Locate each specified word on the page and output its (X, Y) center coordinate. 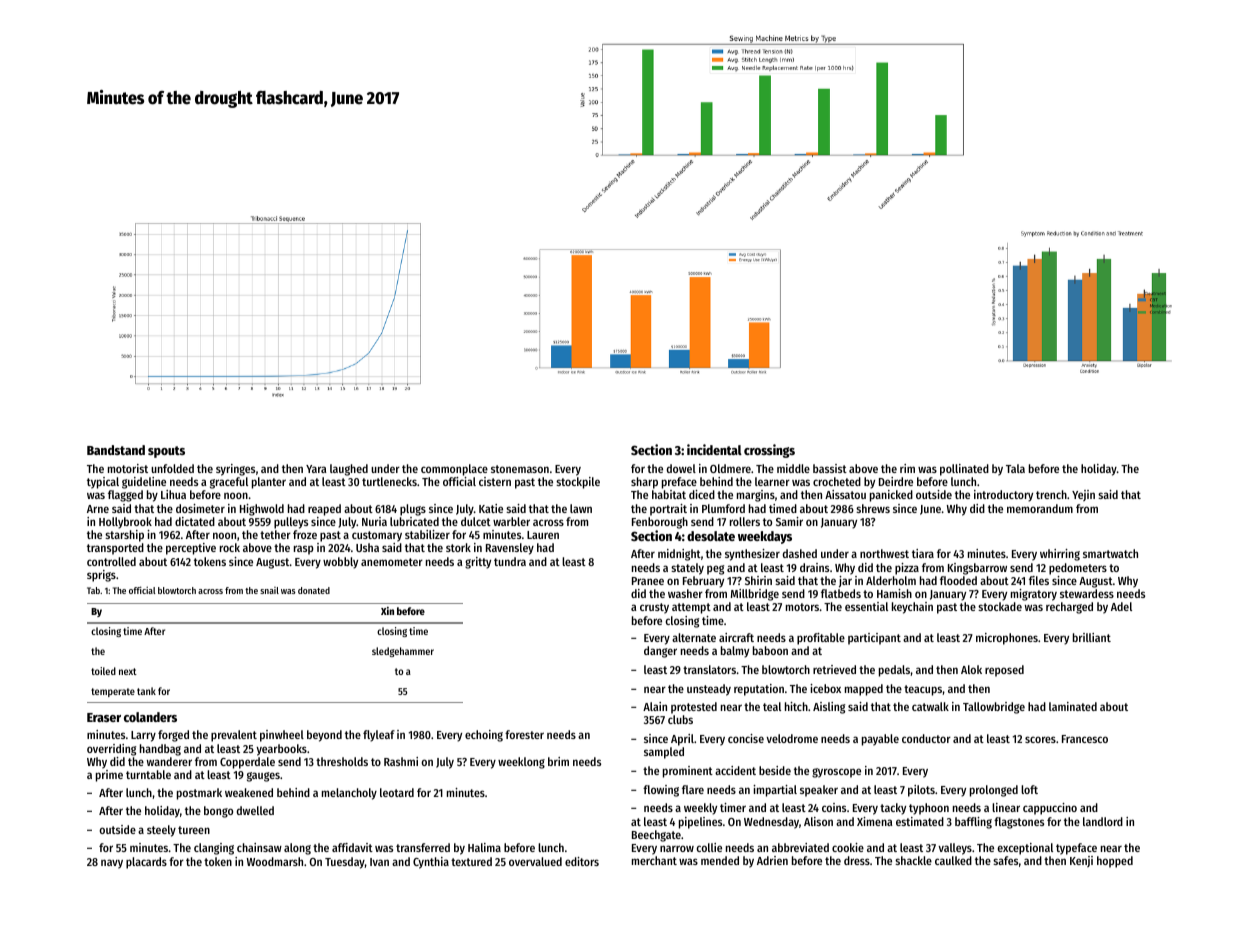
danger (660, 652)
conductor (926, 738)
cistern (495, 481)
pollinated (964, 470)
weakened (249, 792)
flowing (661, 791)
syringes (235, 470)
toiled (103, 671)
